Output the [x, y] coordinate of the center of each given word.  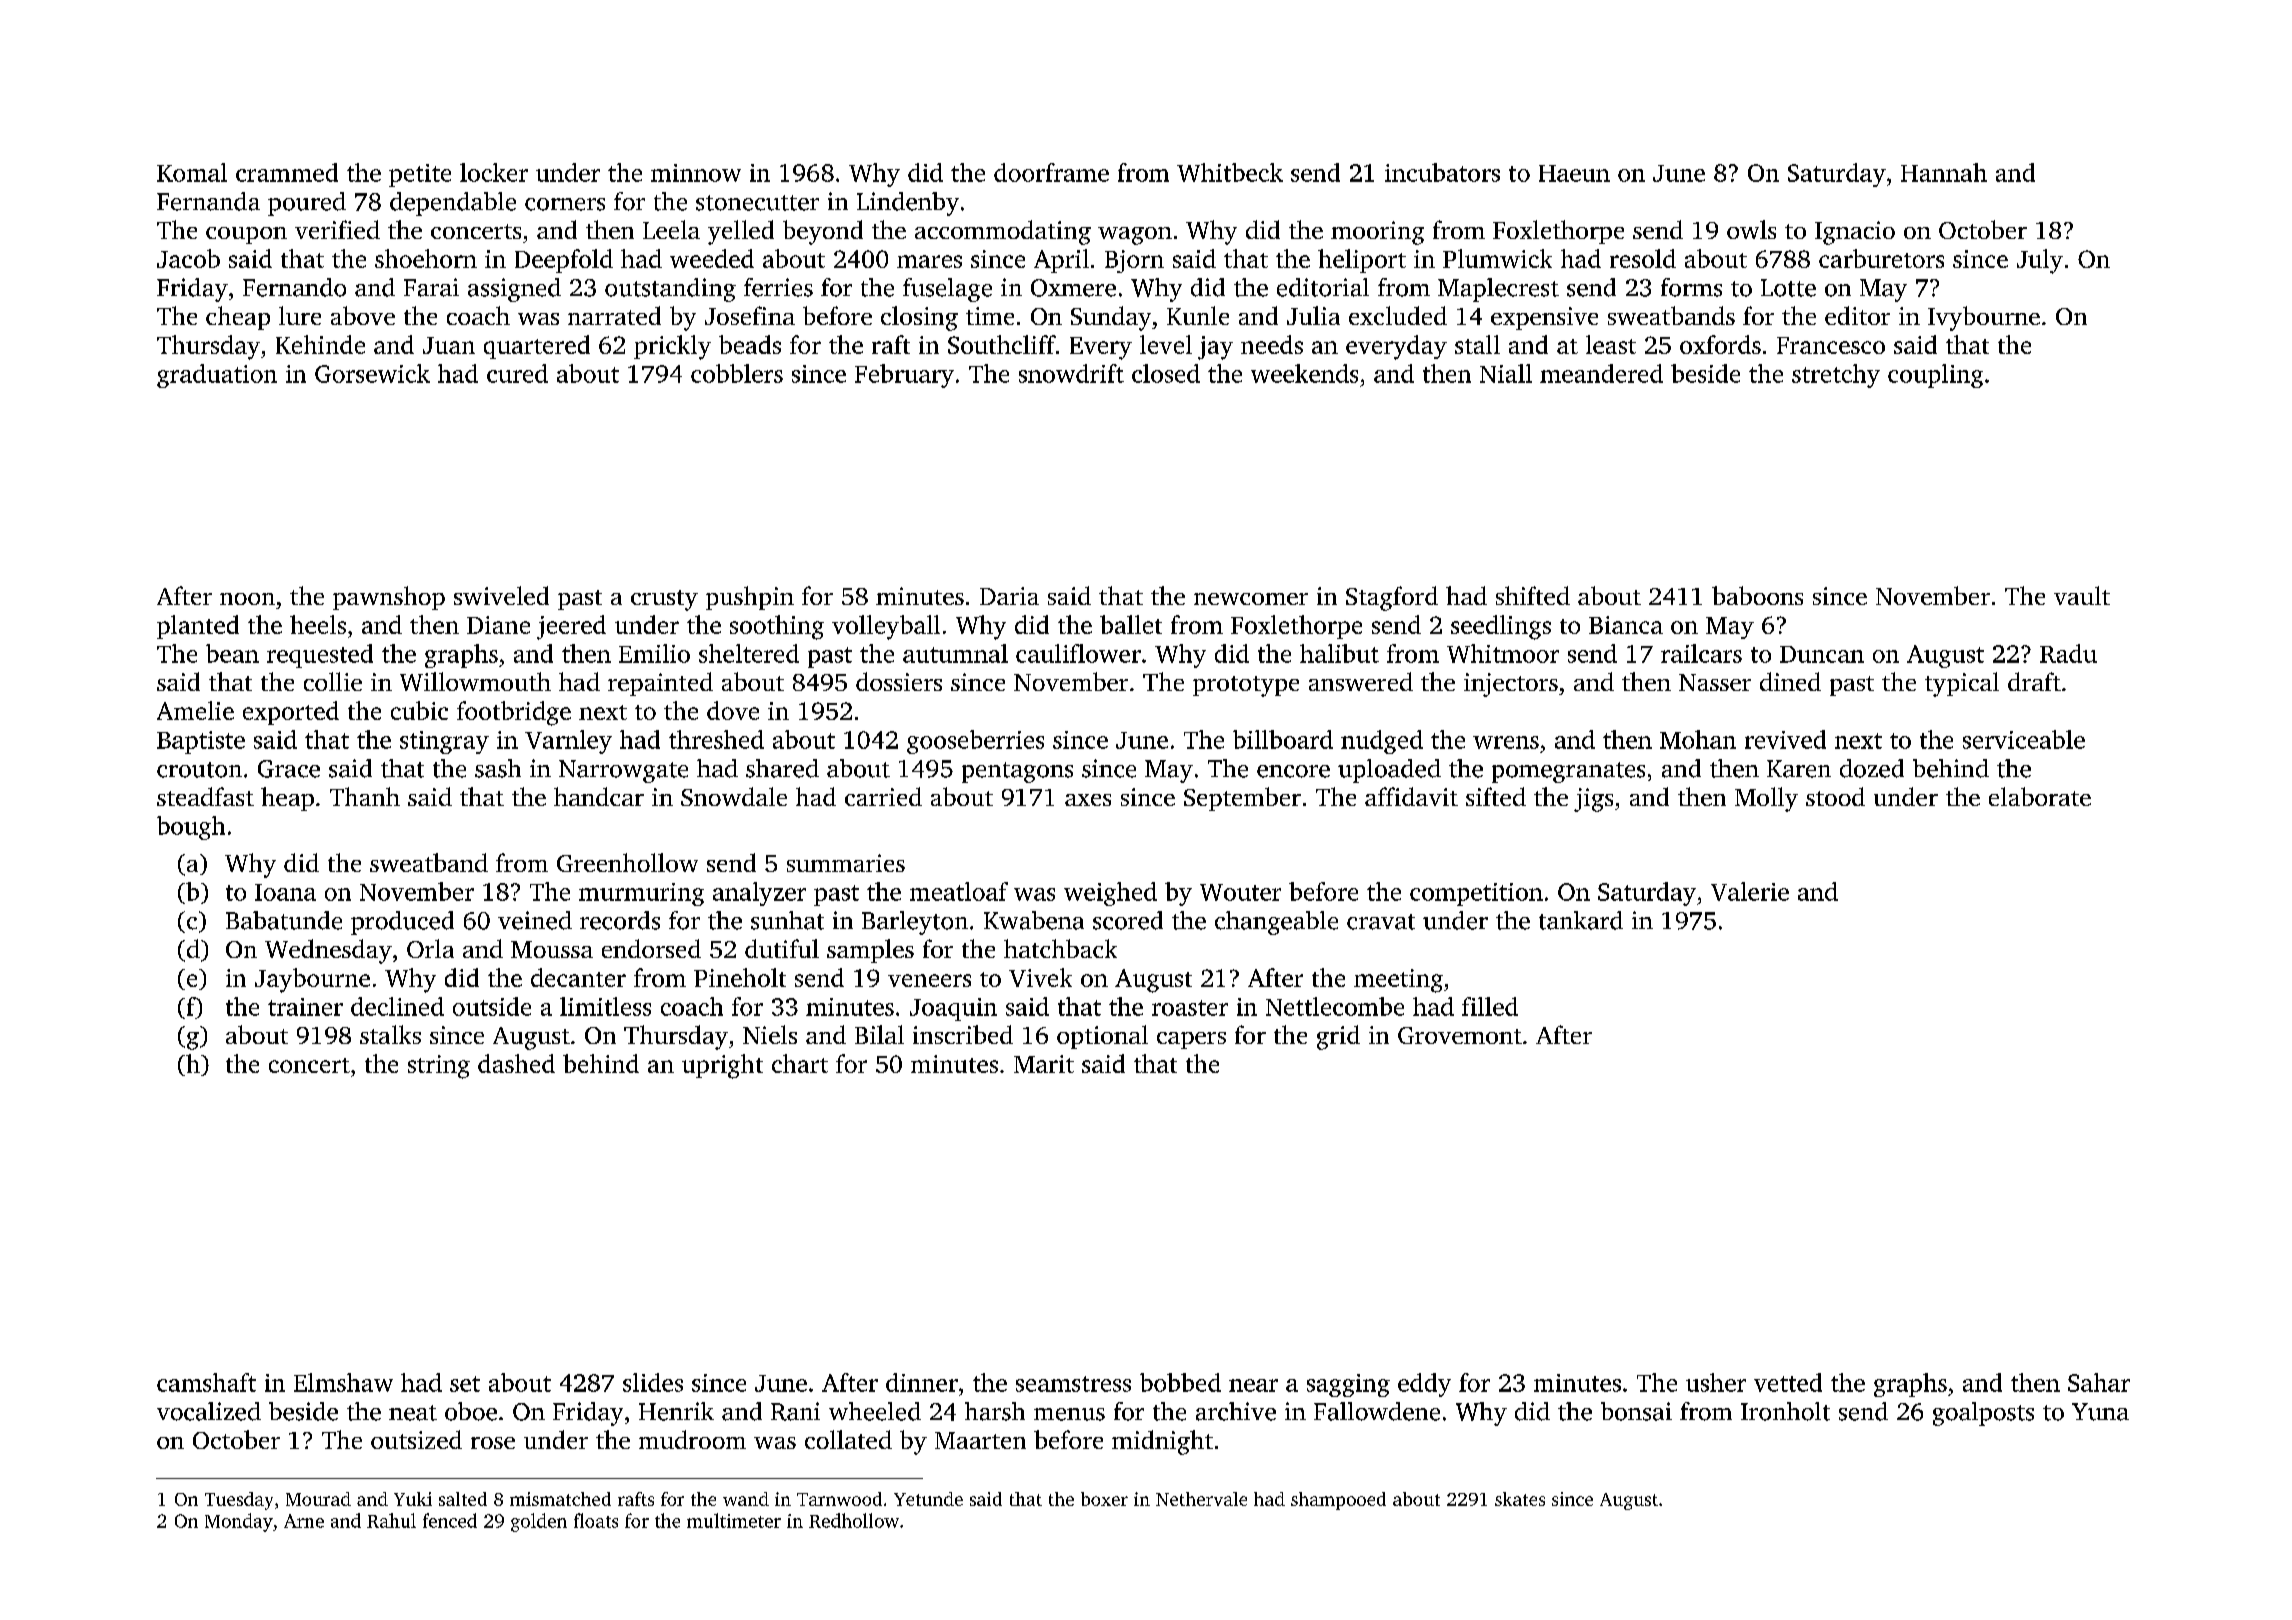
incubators [1442, 172]
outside [492, 1006]
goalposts [1983, 1414]
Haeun [1574, 173]
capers [1191, 1040]
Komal [192, 172]
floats [596, 1520]
